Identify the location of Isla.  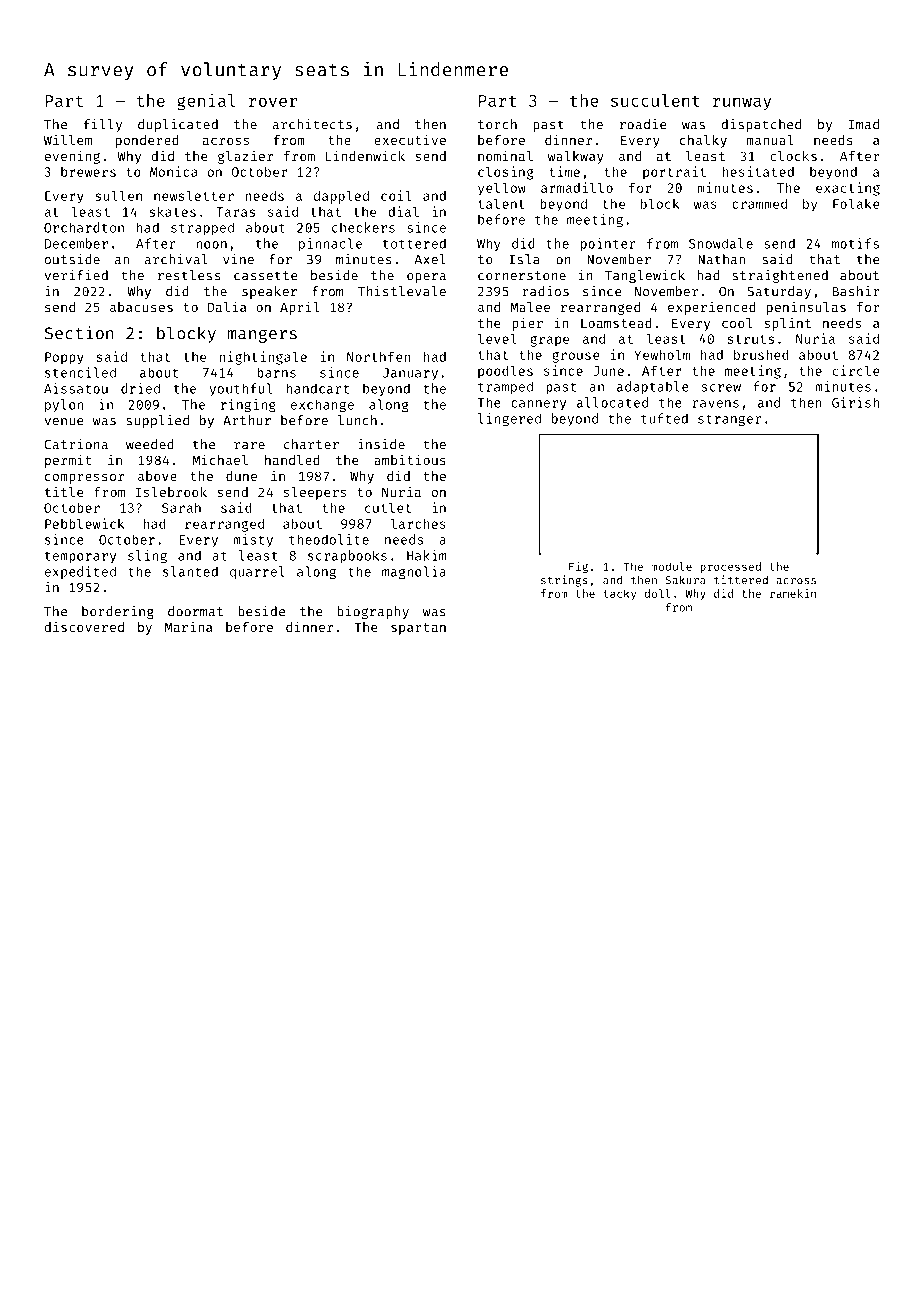
(524, 259).
